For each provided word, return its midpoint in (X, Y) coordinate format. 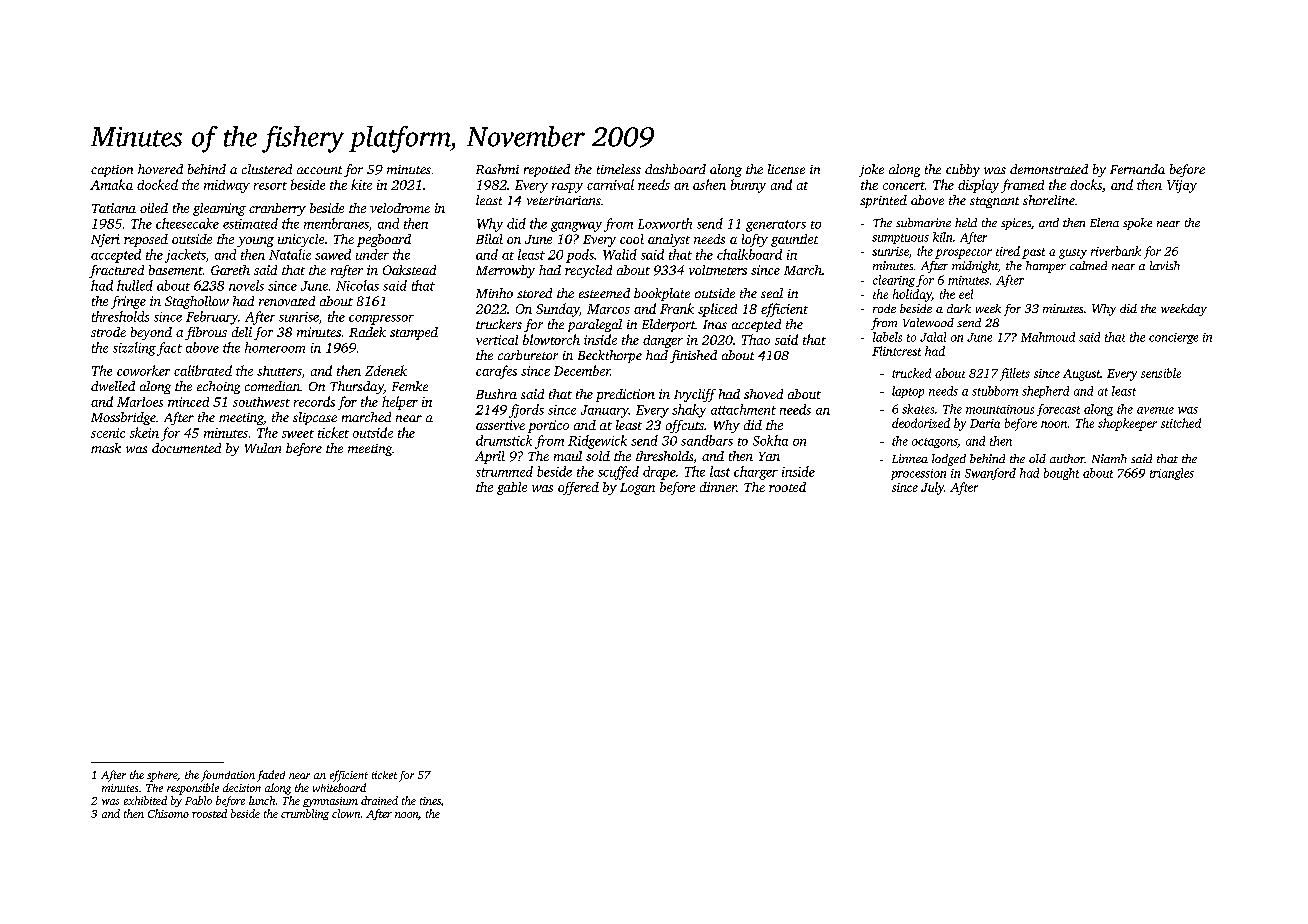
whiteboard (339, 787)
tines (430, 801)
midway (227, 186)
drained (379, 800)
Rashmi (497, 169)
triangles (1172, 474)
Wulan (263, 448)
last (720, 471)
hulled (135, 285)
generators (776, 226)
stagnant (994, 202)
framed (1022, 186)
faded (271, 776)
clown (346, 813)
